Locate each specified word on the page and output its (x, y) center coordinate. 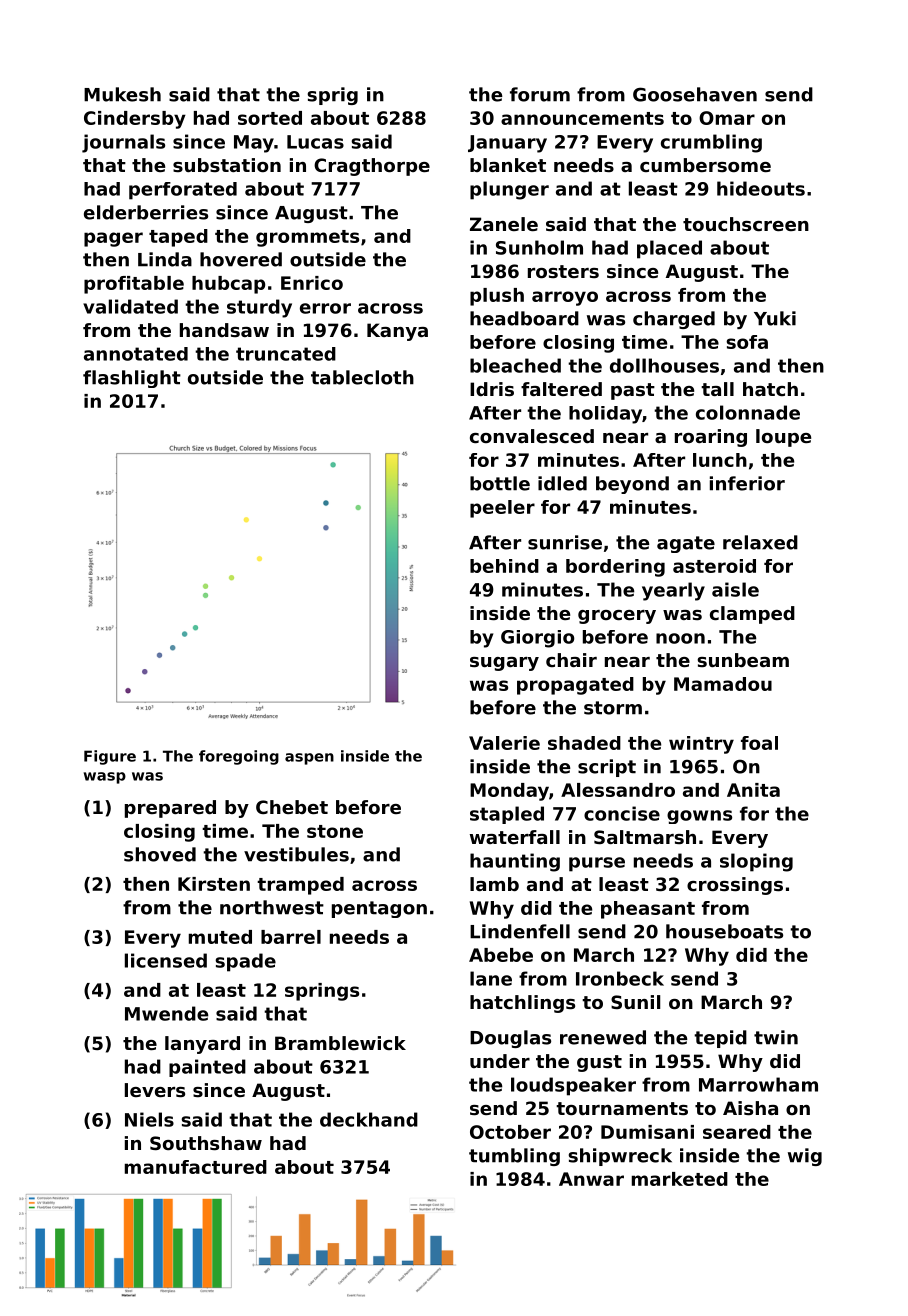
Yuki (775, 318)
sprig (333, 96)
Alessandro (618, 790)
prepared (170, 809)
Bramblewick (340, 1043)
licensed (166, 960)
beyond (632, 485)
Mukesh (122, 94)
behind (504, 566)
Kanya (397, 332)
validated (130, 306)
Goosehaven (695, 94)
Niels (149, 1119)
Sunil (635, 1002)
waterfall (515, 837)
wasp (105, 778)
